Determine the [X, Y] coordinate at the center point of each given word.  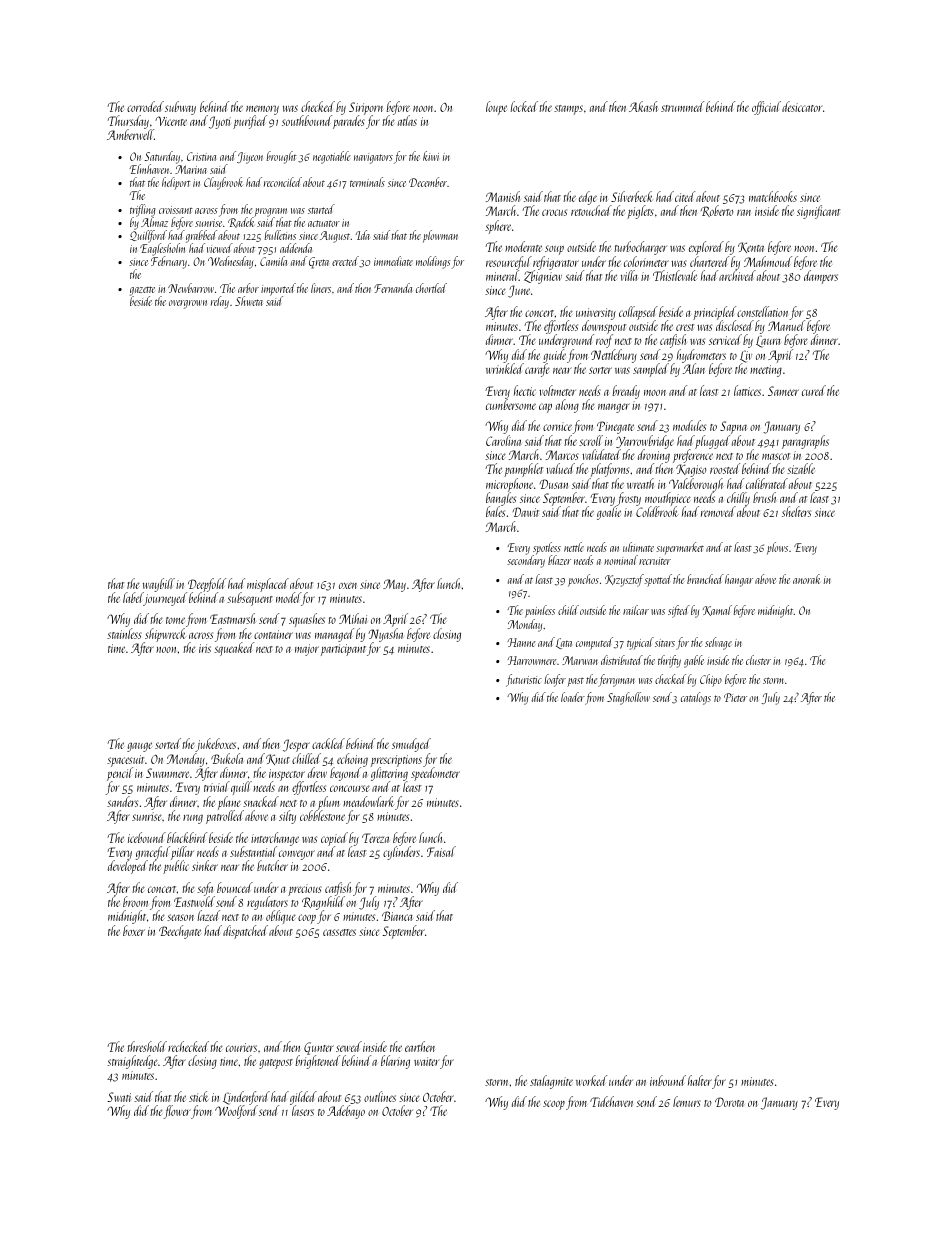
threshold [147, 1046]
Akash [643, 106]
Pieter [735, 697]
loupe [496, 108]
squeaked [234, 649]
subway [180, 108]
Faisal [441, 851]
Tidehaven [611, 1101]
